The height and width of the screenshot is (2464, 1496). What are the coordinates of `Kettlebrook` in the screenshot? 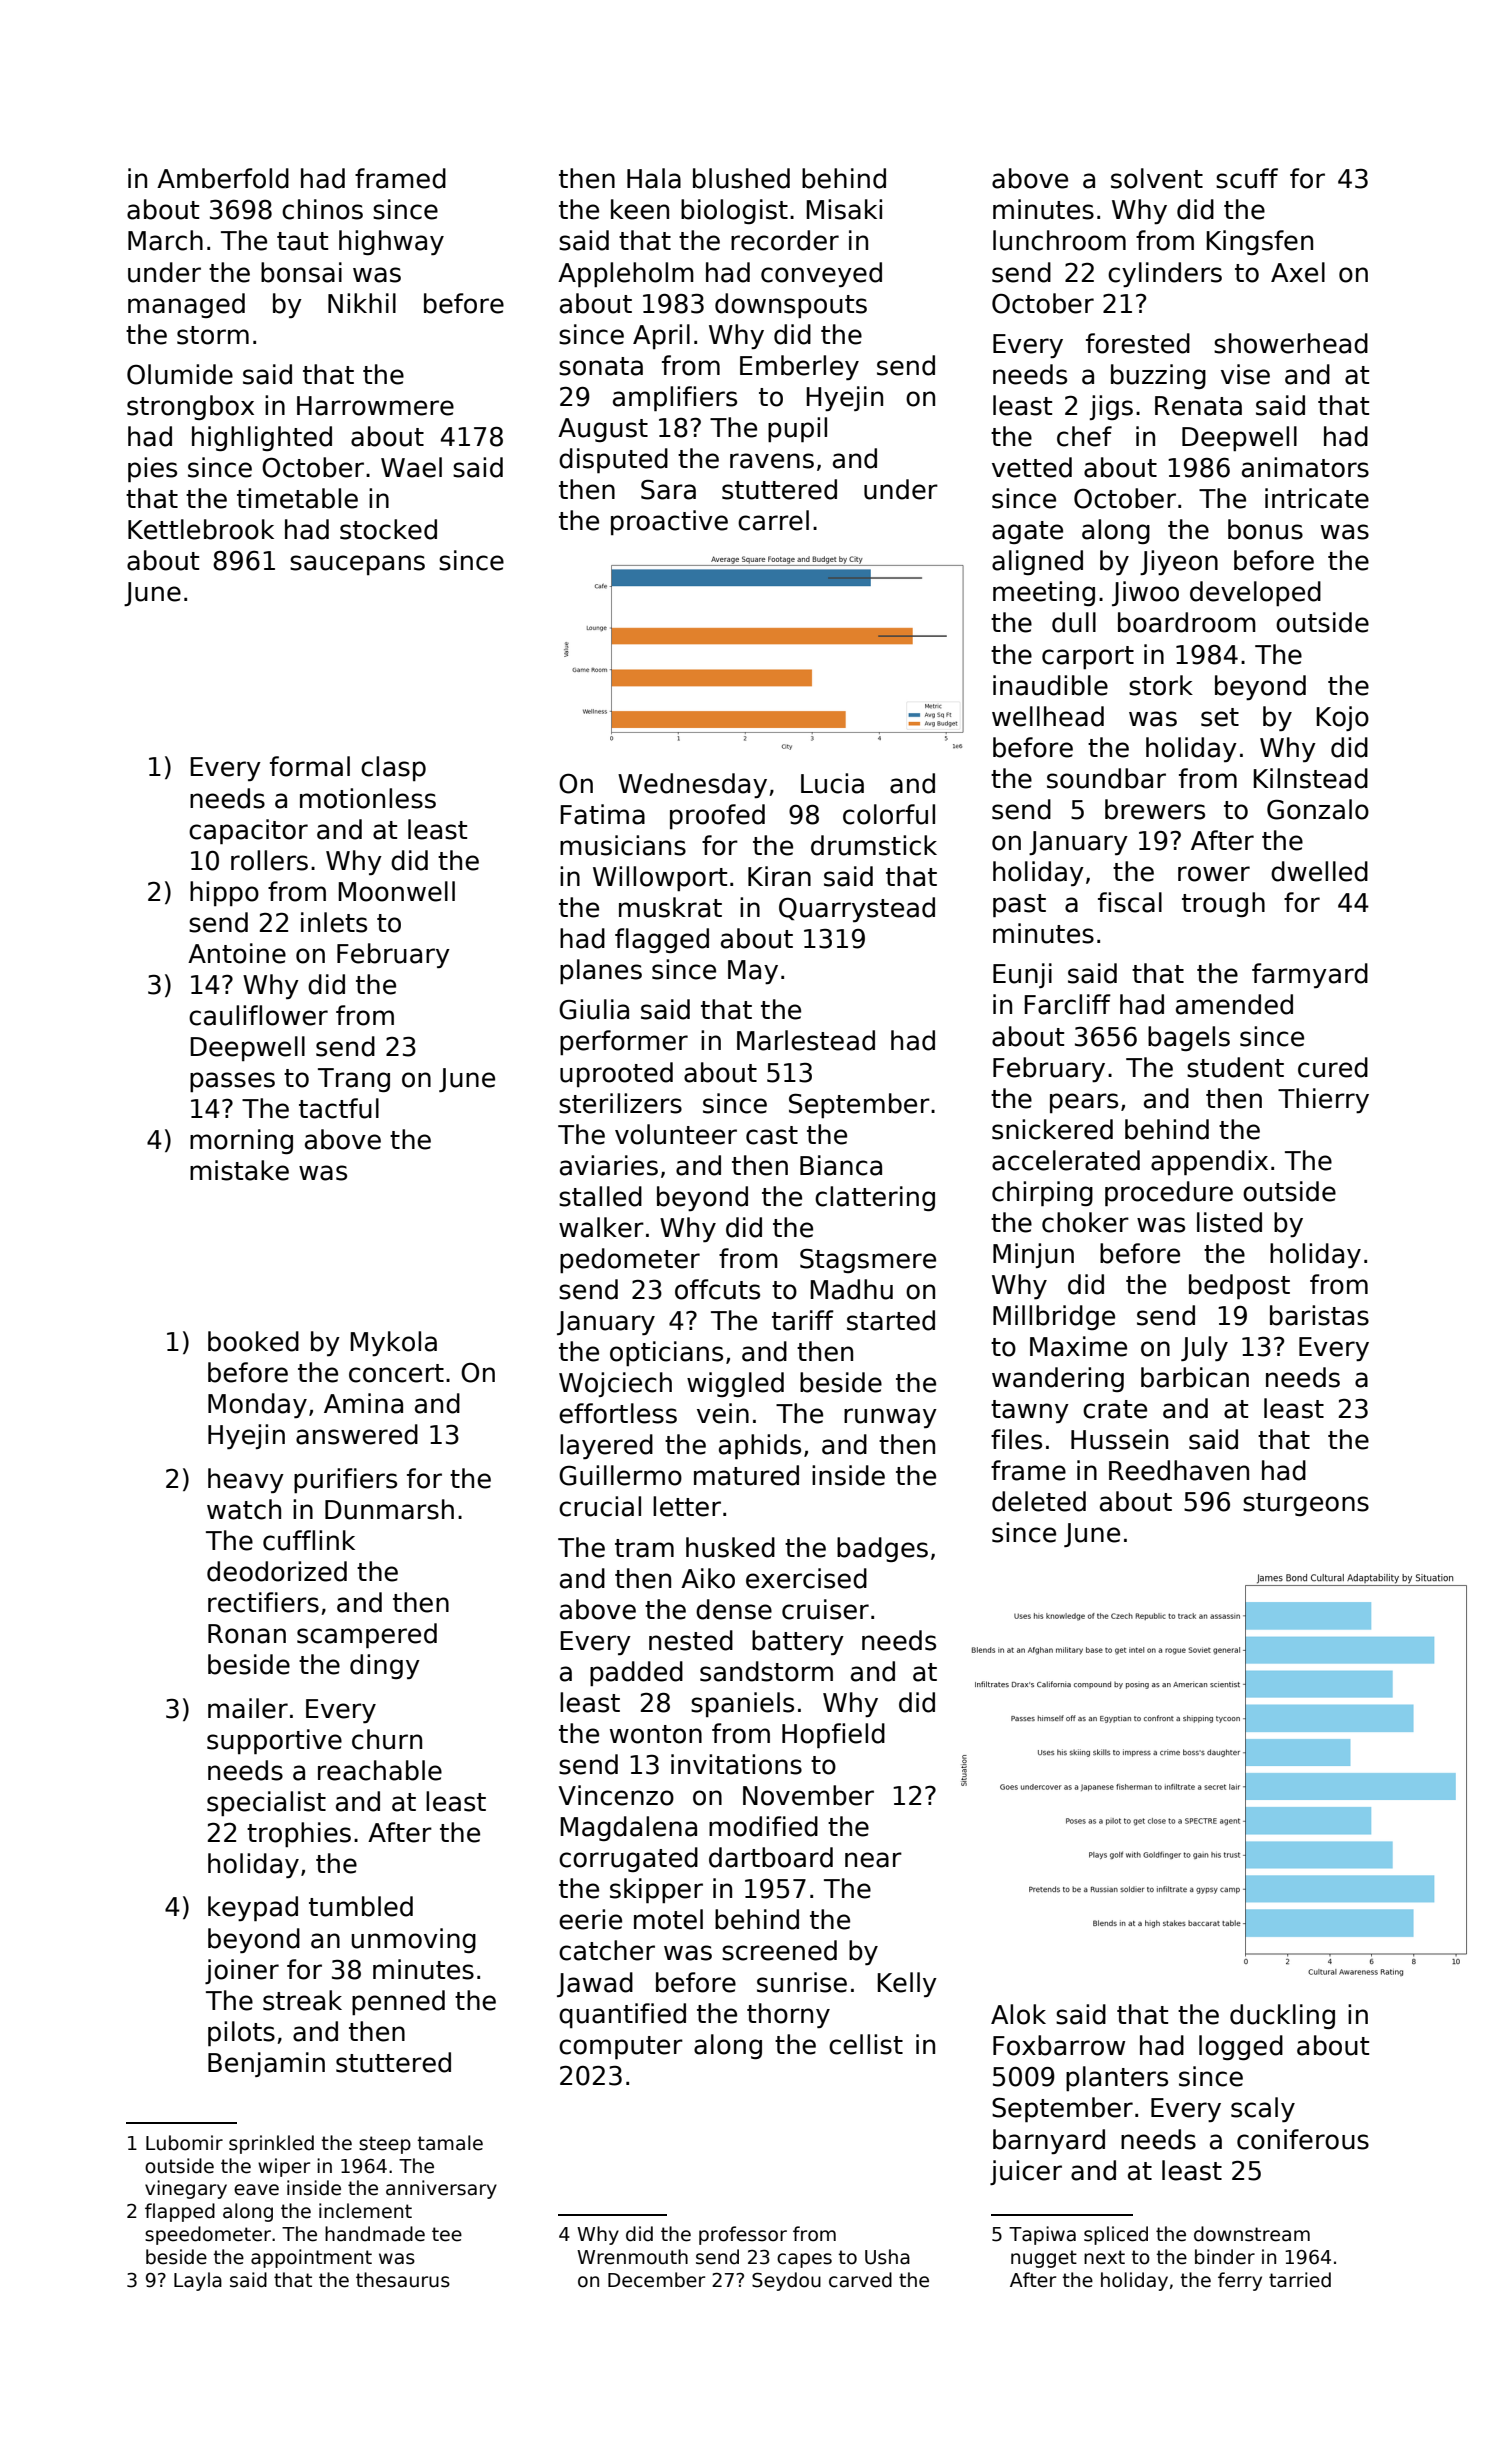 It's located at (201, 529).
